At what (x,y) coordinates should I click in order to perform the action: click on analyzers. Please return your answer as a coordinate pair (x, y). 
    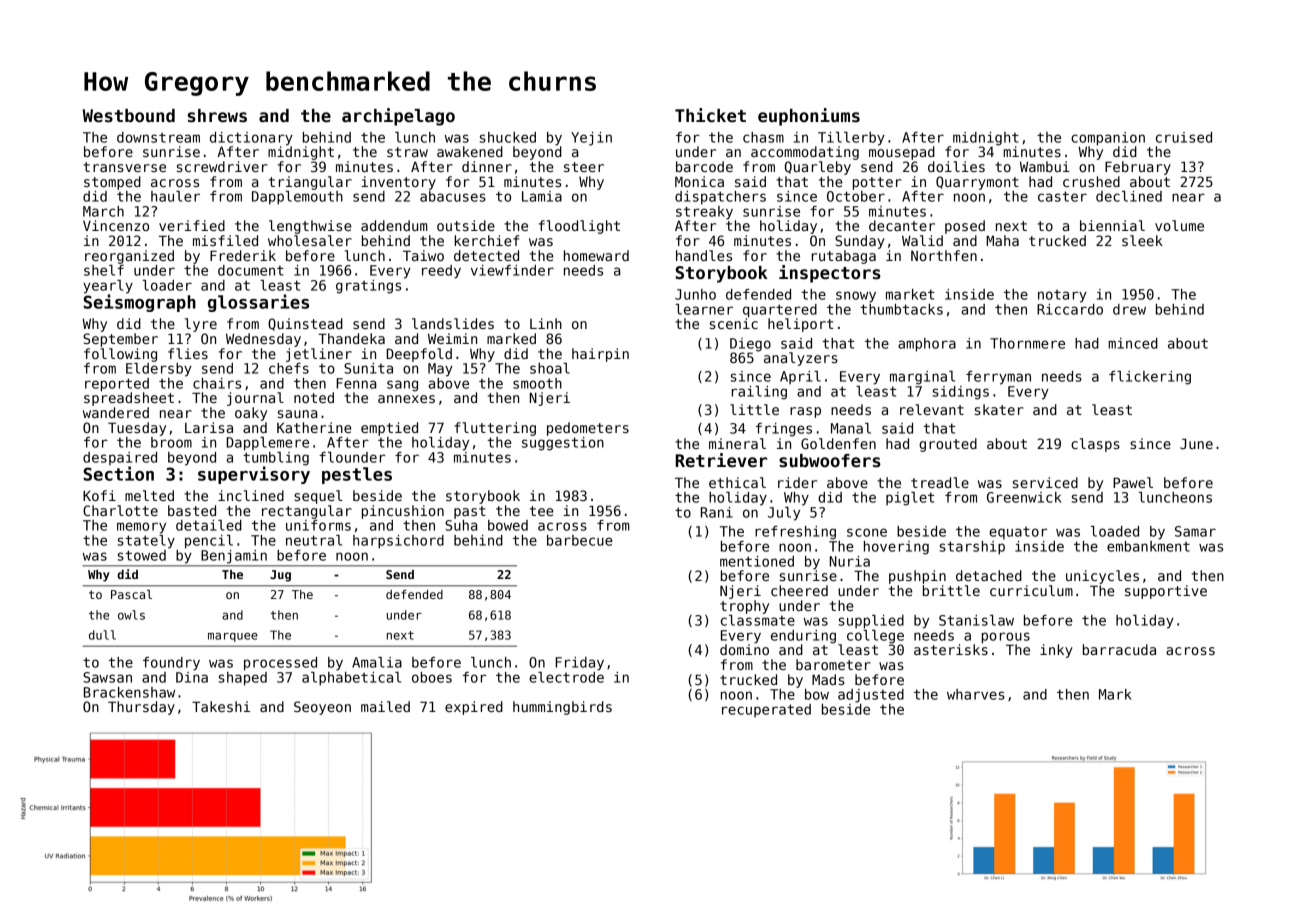
    Looking at the image, I should click on (801, 359).
